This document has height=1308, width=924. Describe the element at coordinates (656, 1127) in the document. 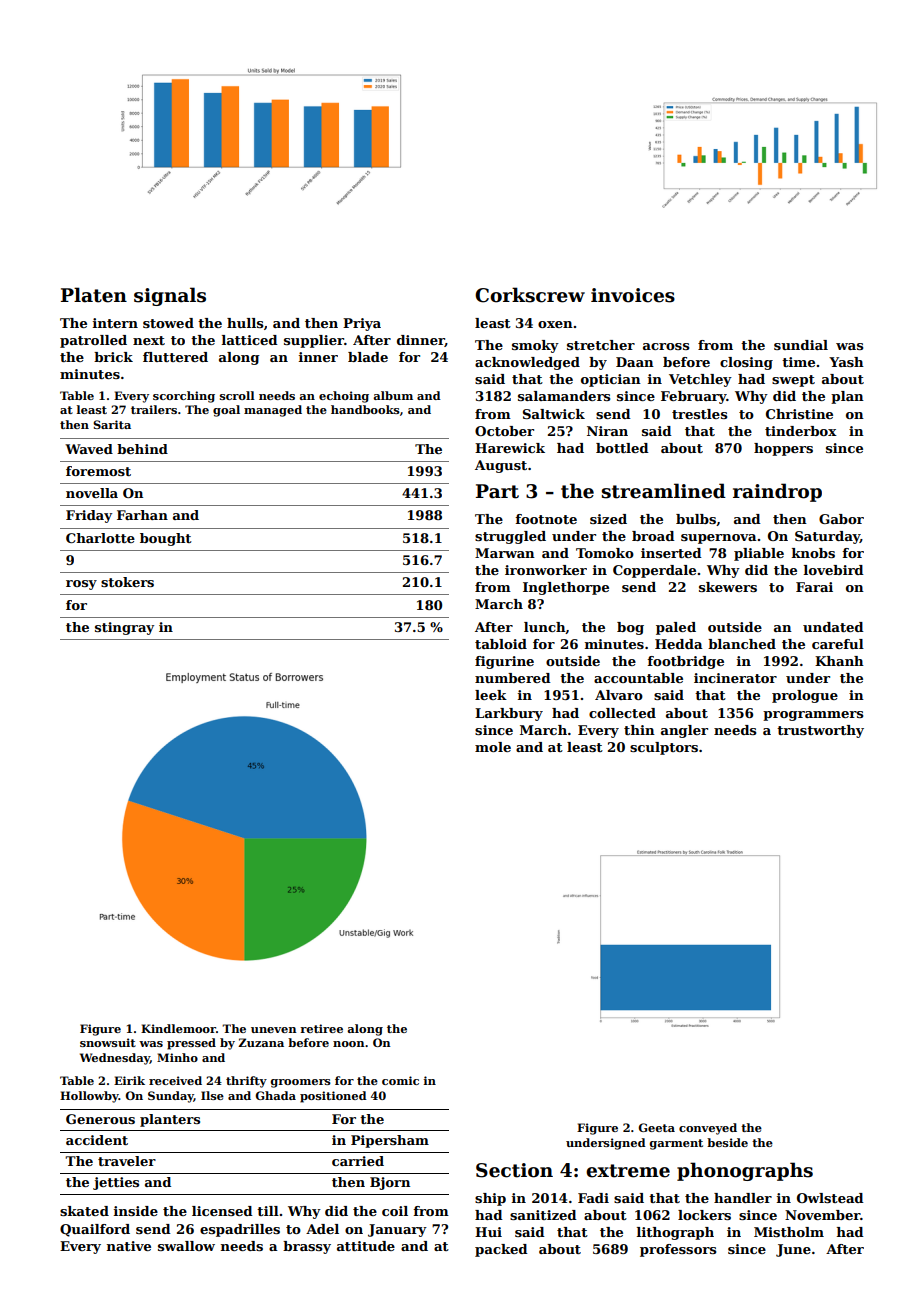

I see `Geeta` at that location.
